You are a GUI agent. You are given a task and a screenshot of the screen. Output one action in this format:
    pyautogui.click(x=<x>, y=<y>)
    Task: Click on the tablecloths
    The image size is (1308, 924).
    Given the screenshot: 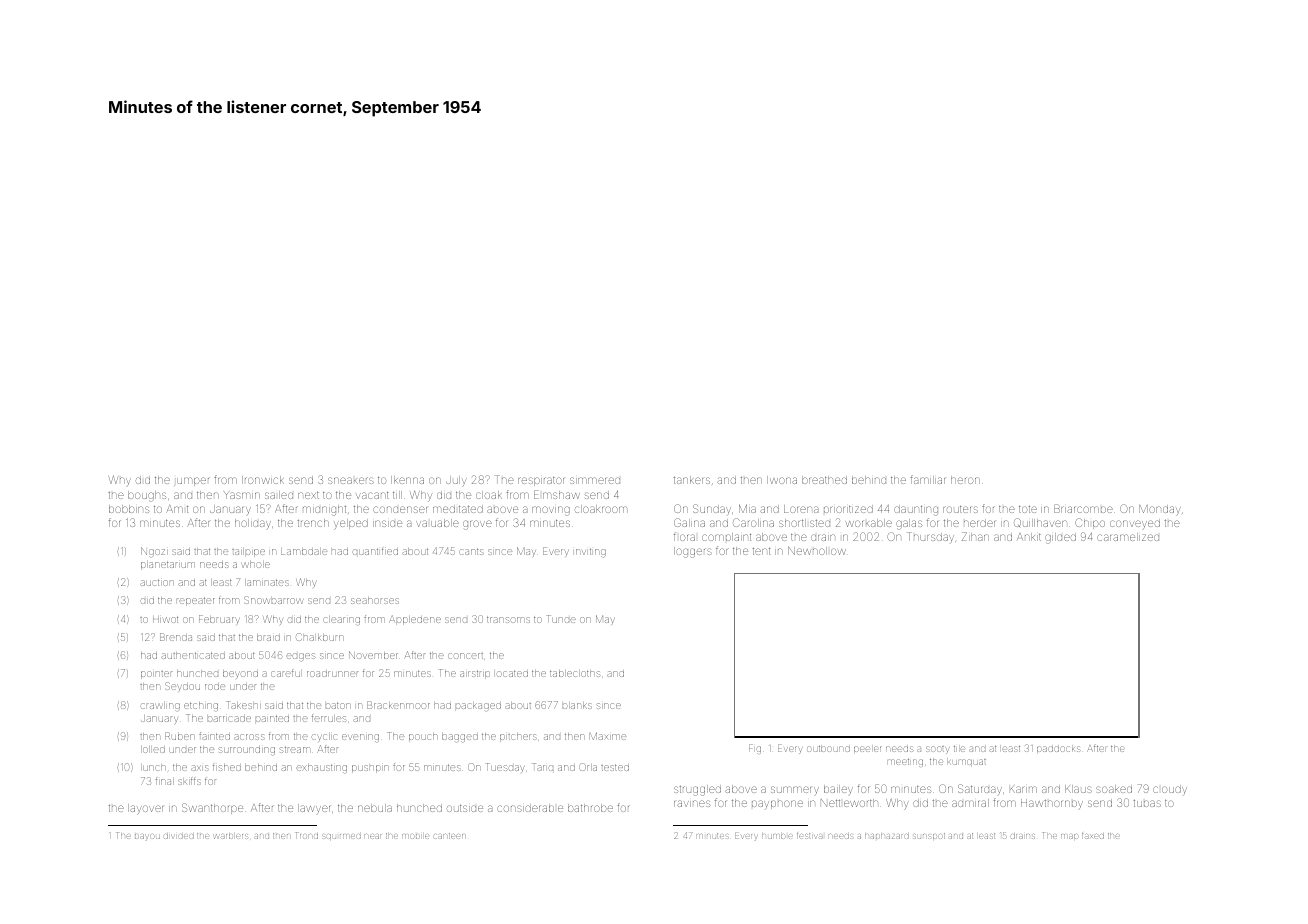 What is the action you would take?
    pyautogui.click(x=575, y=673)
